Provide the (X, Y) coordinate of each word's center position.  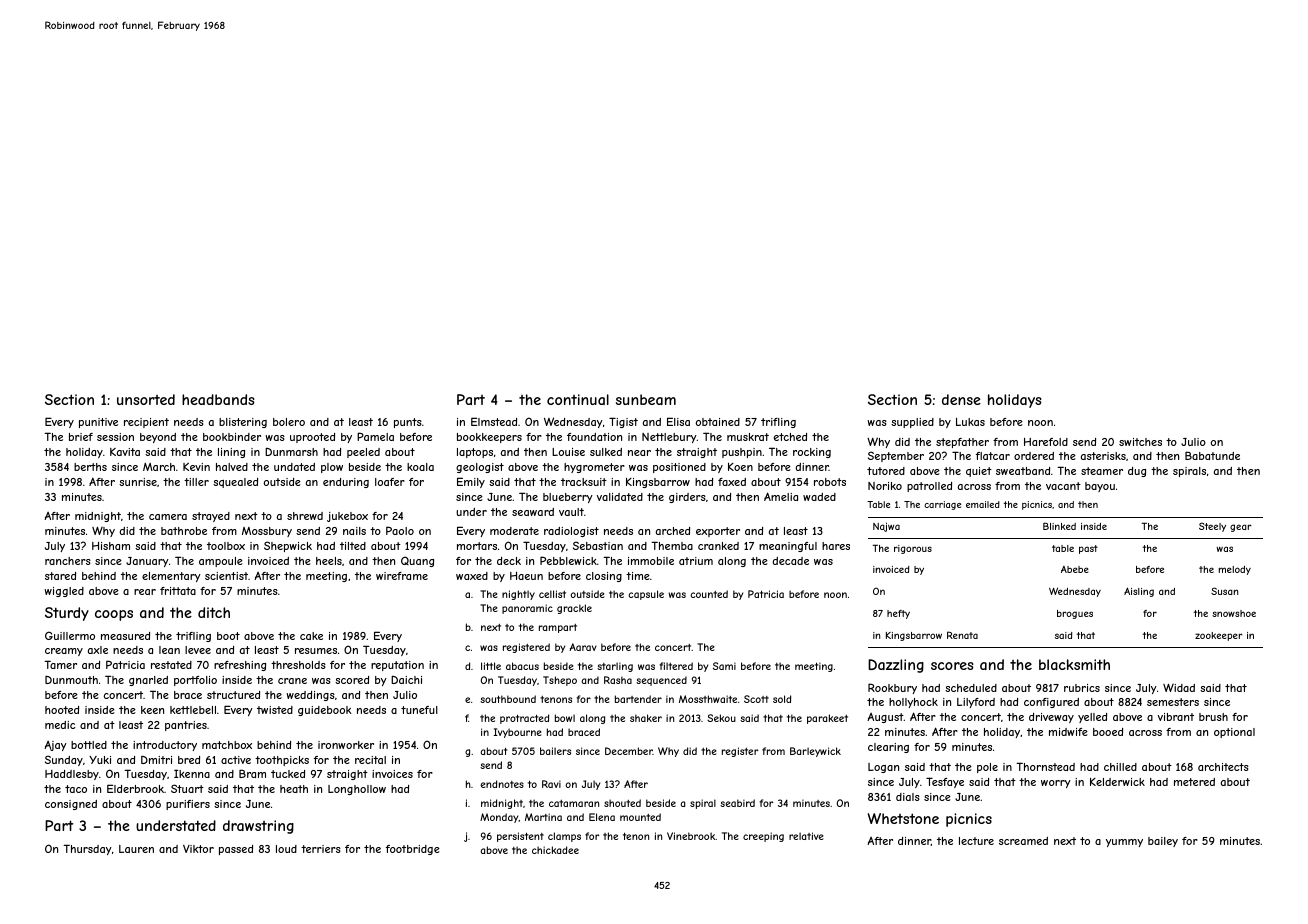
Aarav (583, 647)
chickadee (555, 850)
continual (578, 399)
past (1088, 549)
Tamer (60, 664)
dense (961, 399)
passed (236, 850)
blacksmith (1074, 664)
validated (620, 497)
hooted (62, 710)
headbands (218, 399)
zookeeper (1219, 636)
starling (615, 667)
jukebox (347, 517)
